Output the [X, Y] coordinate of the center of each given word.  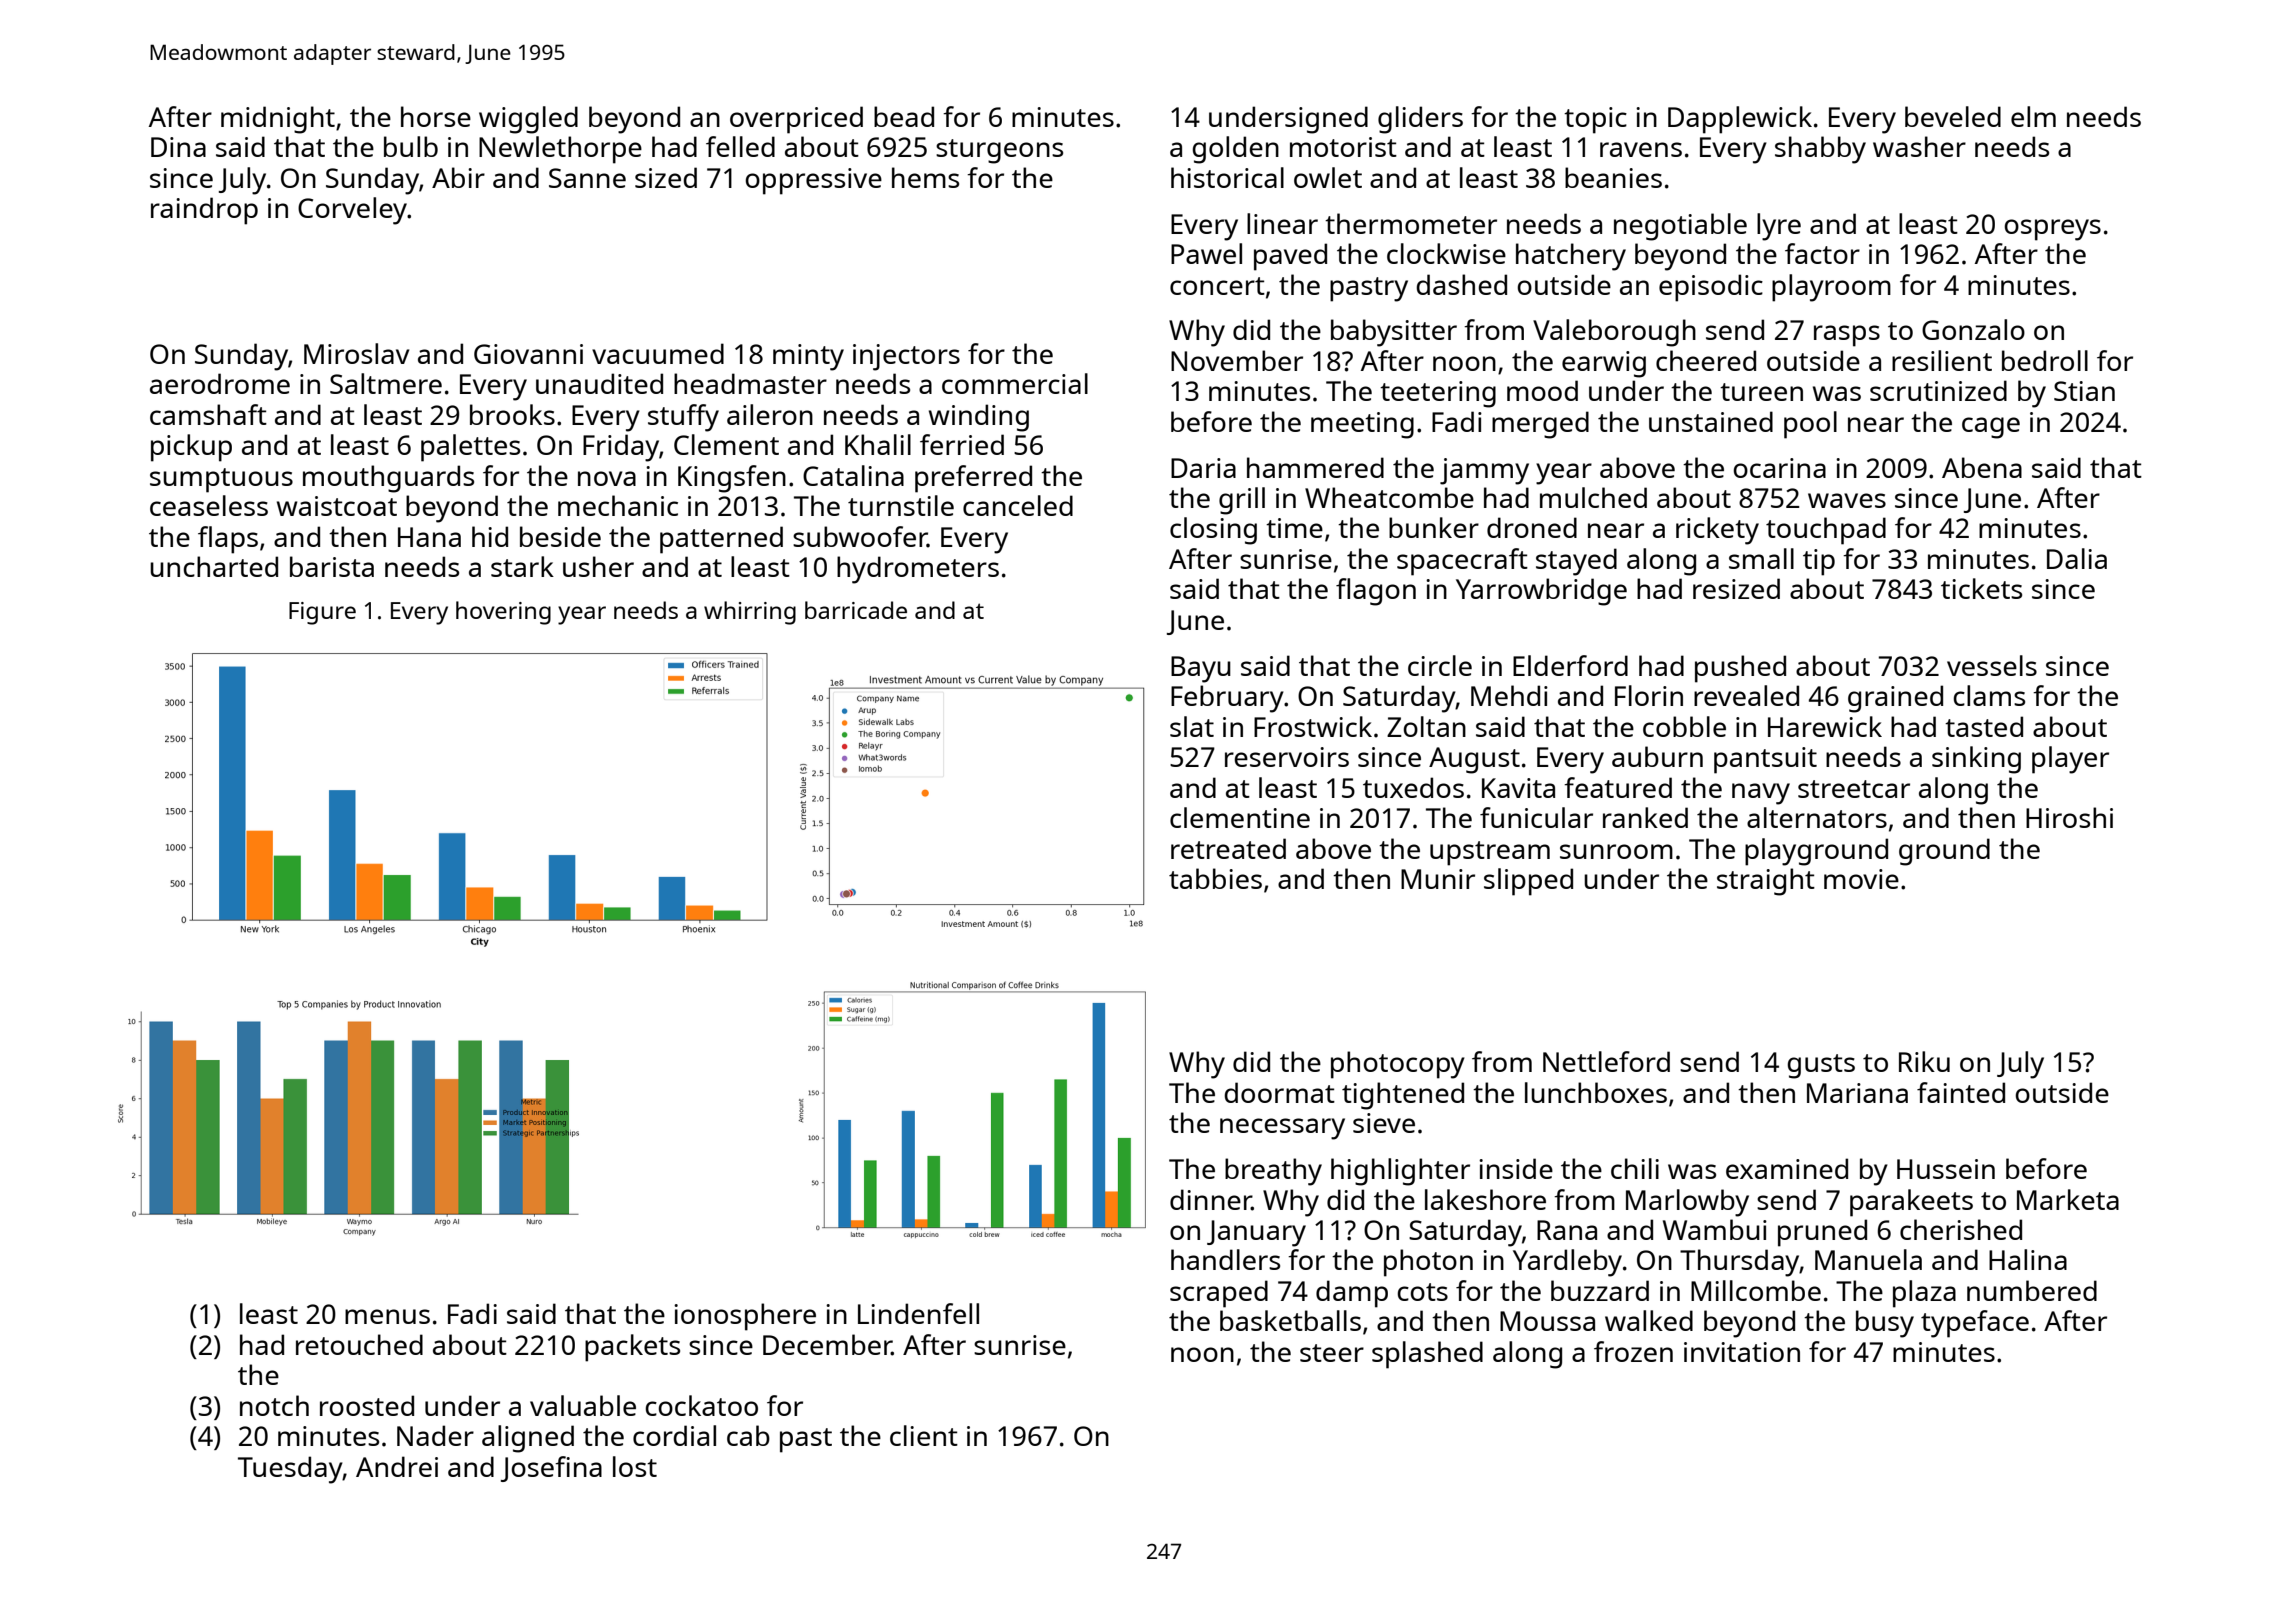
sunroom [1616, 851]
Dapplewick [1740, 120]
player [2070, 760]
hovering [503, 613]
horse [436, 116]
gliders [1420, 120]
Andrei [397, 1466]
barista [332, 566]
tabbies [1215, 878]
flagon [1376, 592]
